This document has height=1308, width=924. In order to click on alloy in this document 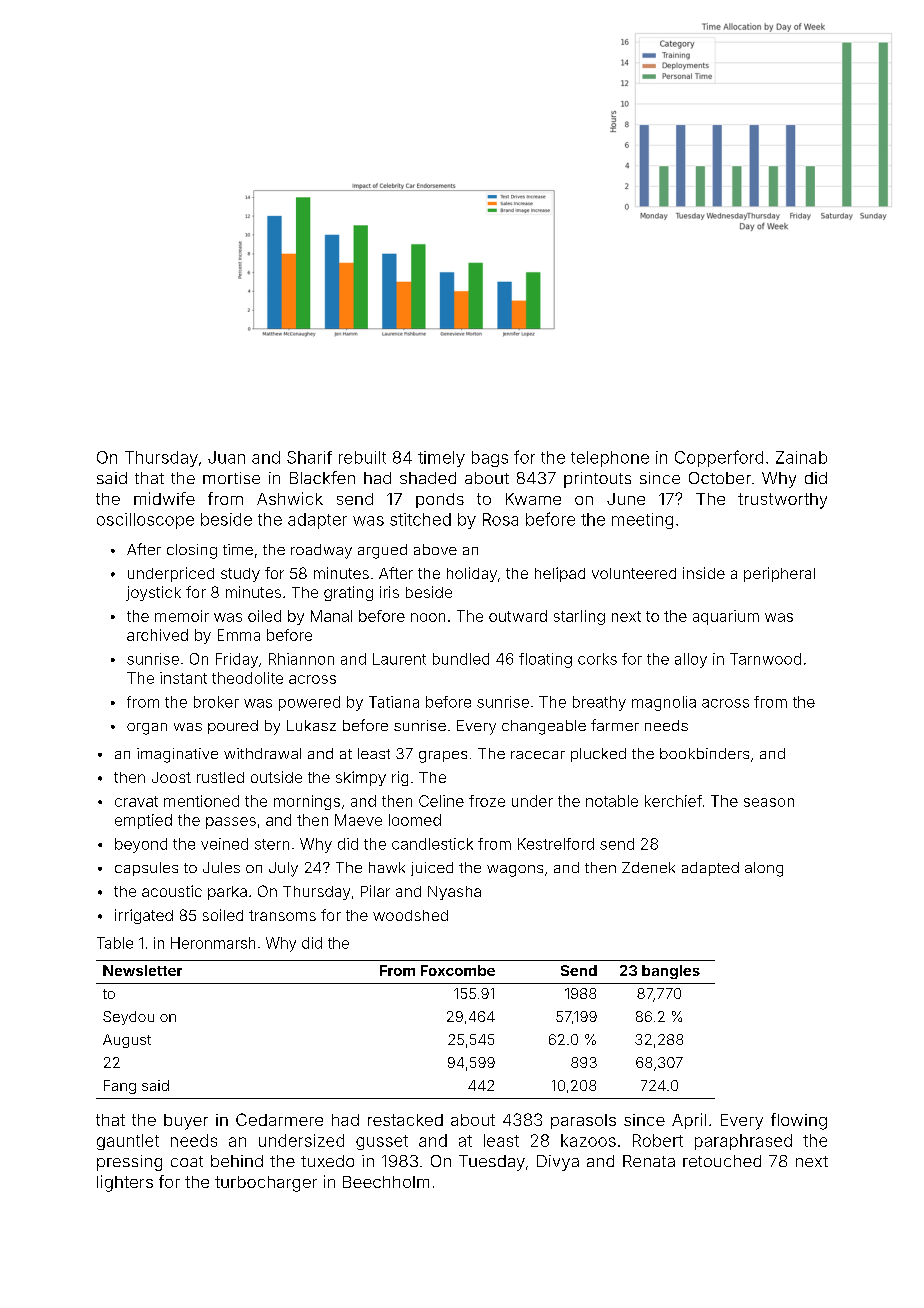, I will do `click(691, 660)`.
